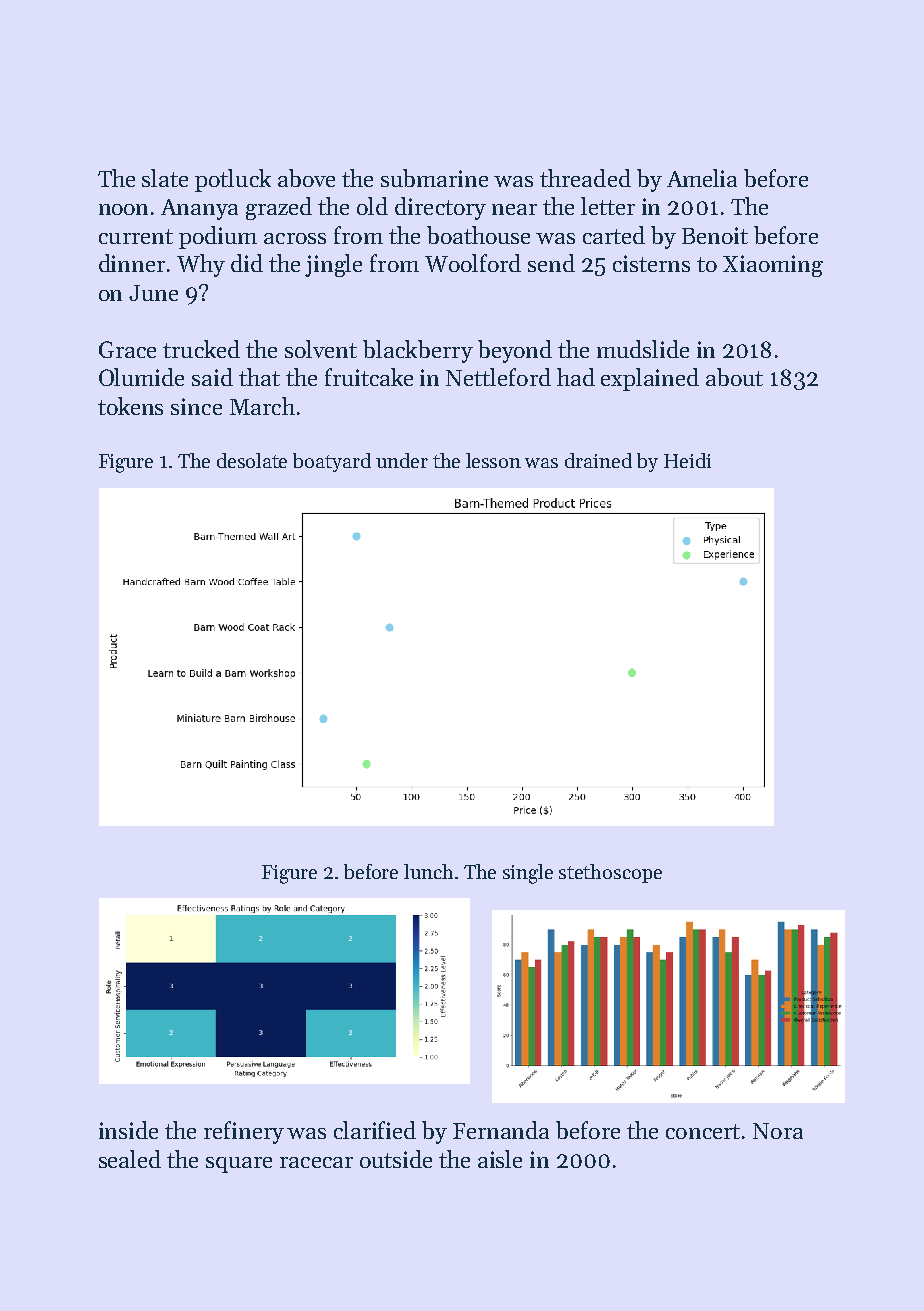  Describe the element at coordinates (165, 178) in the document. I see `slate` at that location.
